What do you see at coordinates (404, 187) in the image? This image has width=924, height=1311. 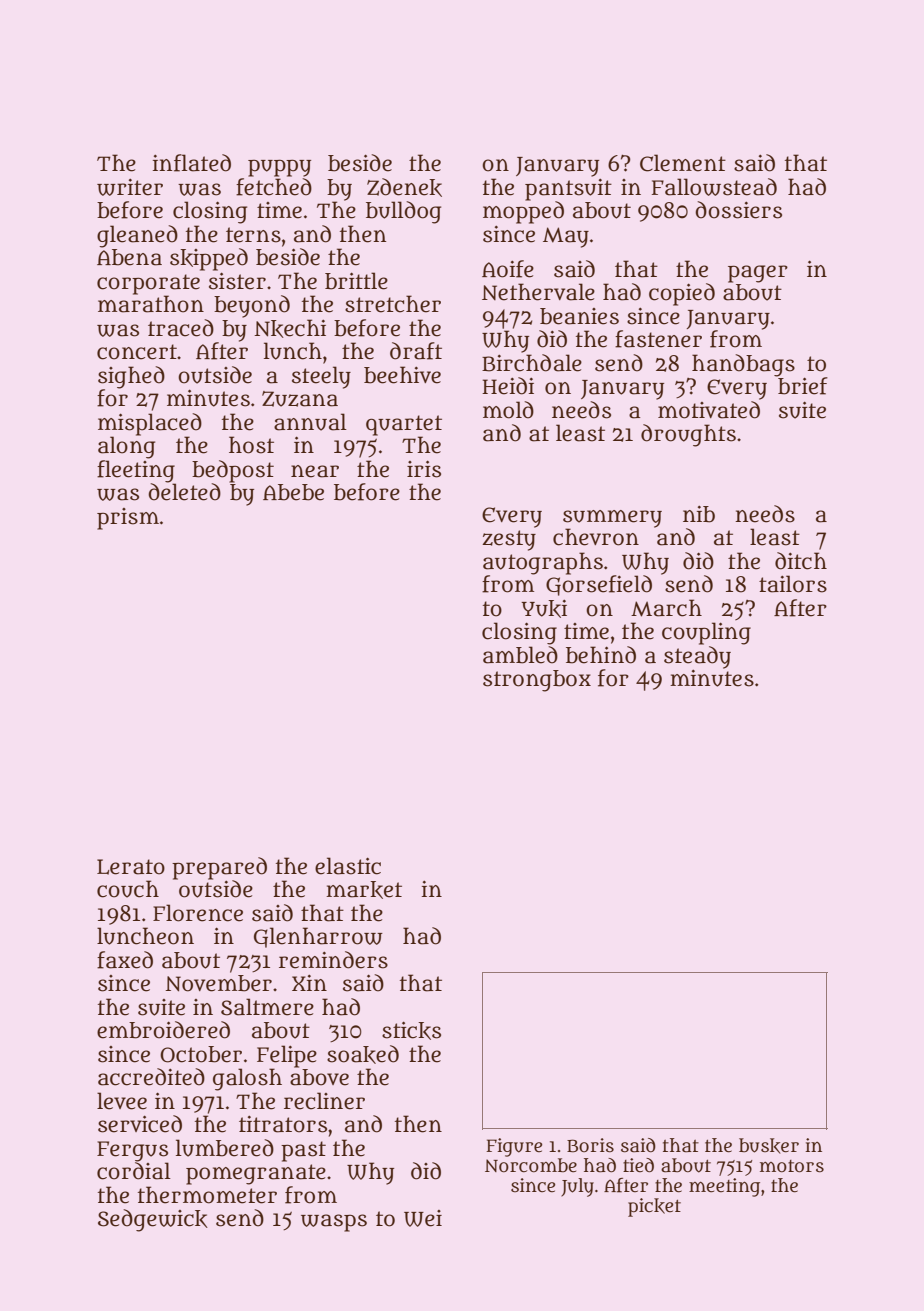 I see `Zdenek` at bounding box center [404, 187].
